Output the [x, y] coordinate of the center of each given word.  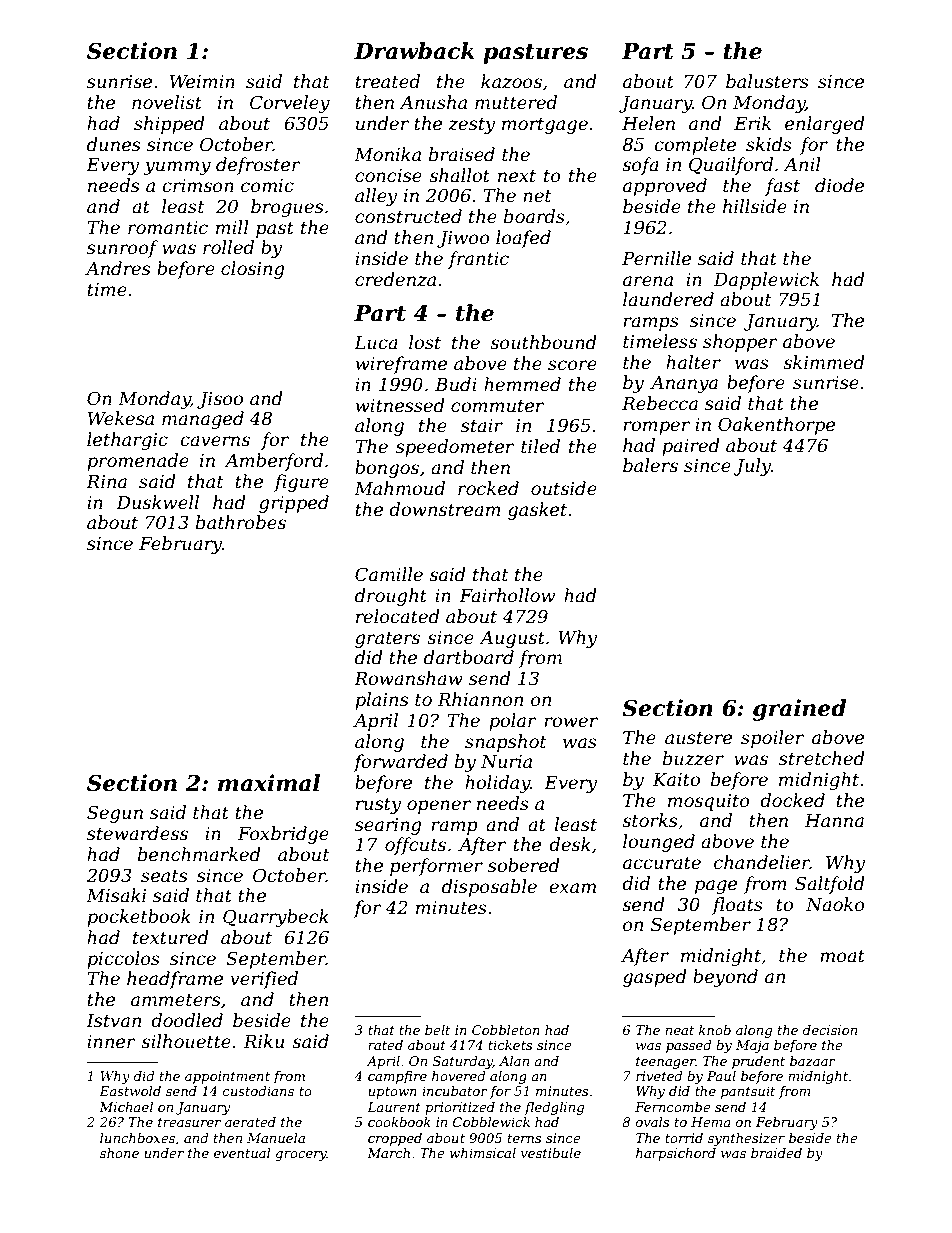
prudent [758, 1062]
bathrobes [241, 522]
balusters [767, 81]
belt [437, 1030]
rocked [488, 488]
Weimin [202, 82]
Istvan [113, 1021]
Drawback [414, 51]
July [752, 467]
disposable [489, 888]
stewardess [137, 833]
